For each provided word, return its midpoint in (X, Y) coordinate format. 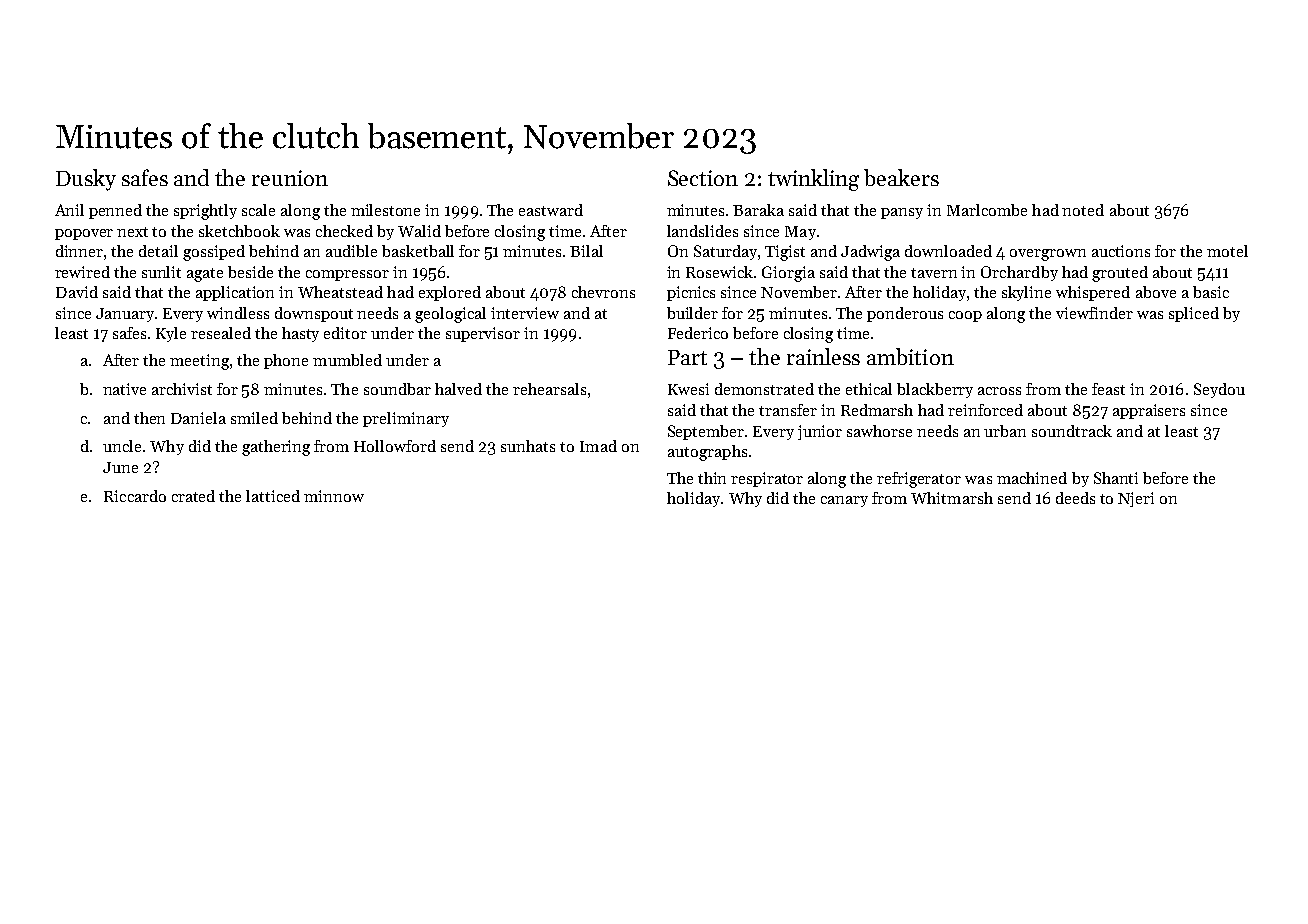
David (77, 292)
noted (1083, 210)
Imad (598, 446)
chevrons (603, 292)
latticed (273, 496)
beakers (901, 177)
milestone (385, 210)
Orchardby (1019, 273)
